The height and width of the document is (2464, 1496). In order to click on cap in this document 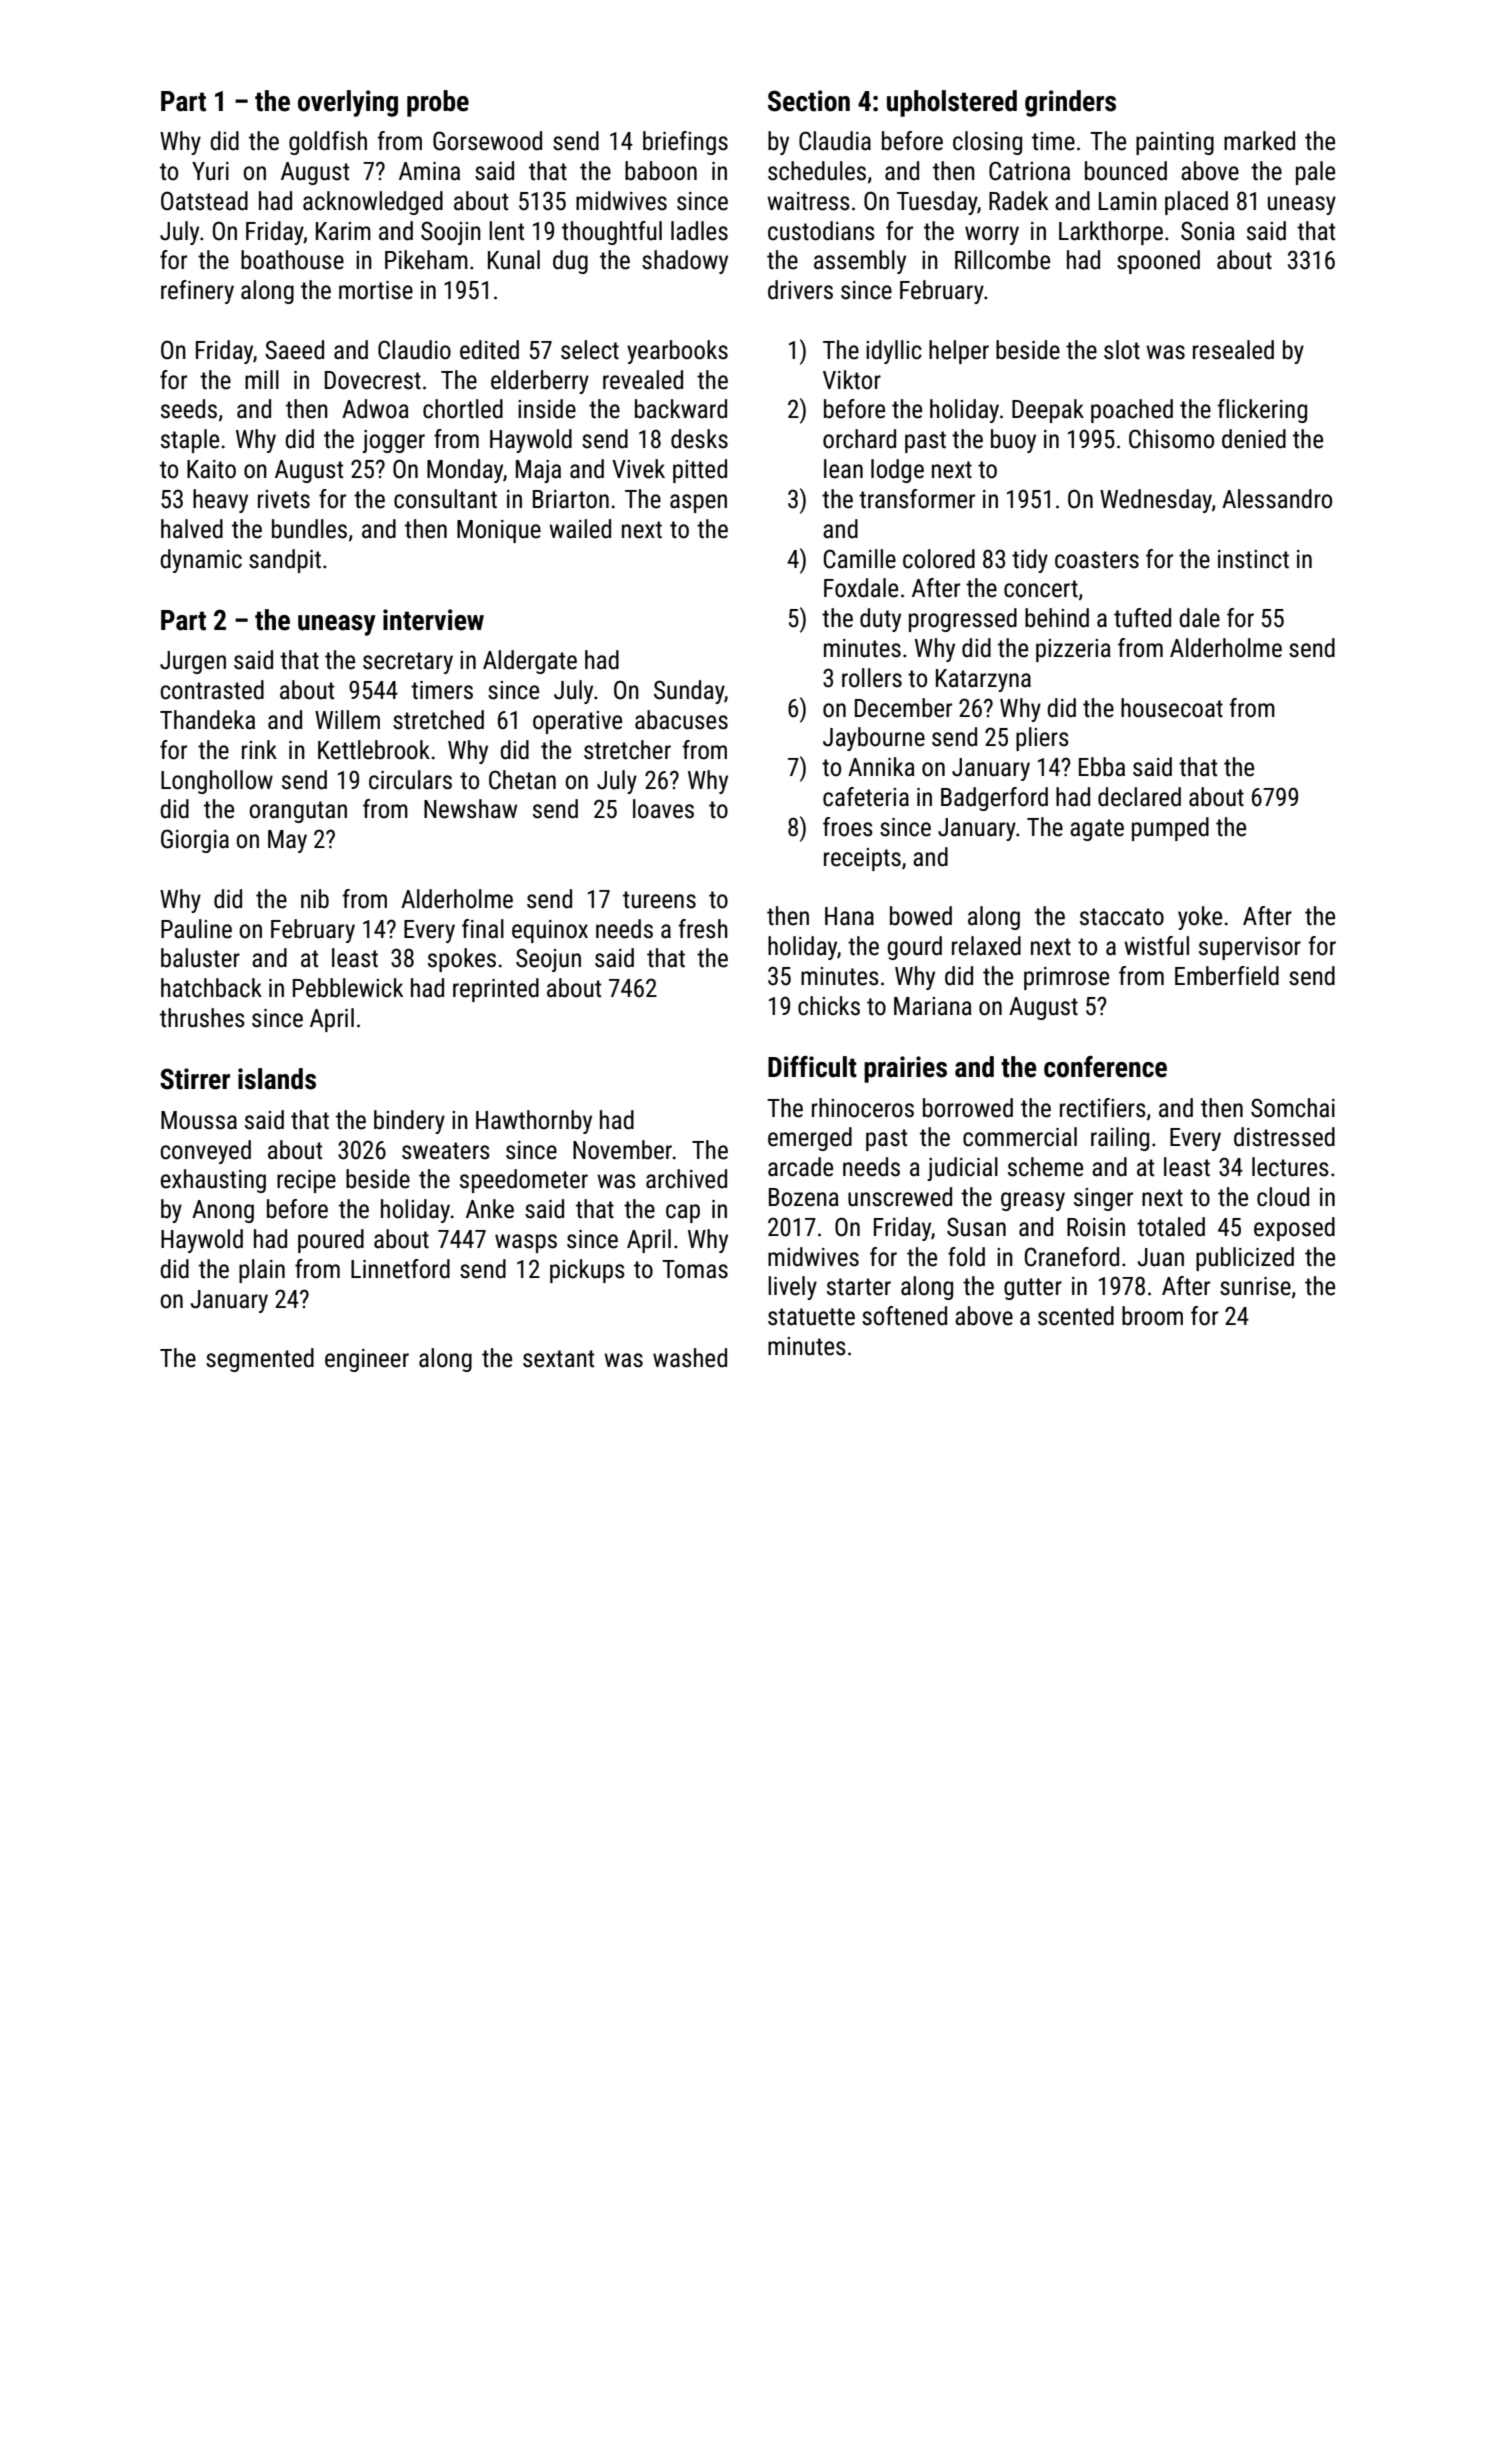, I will do `click(683, 1213)`.
